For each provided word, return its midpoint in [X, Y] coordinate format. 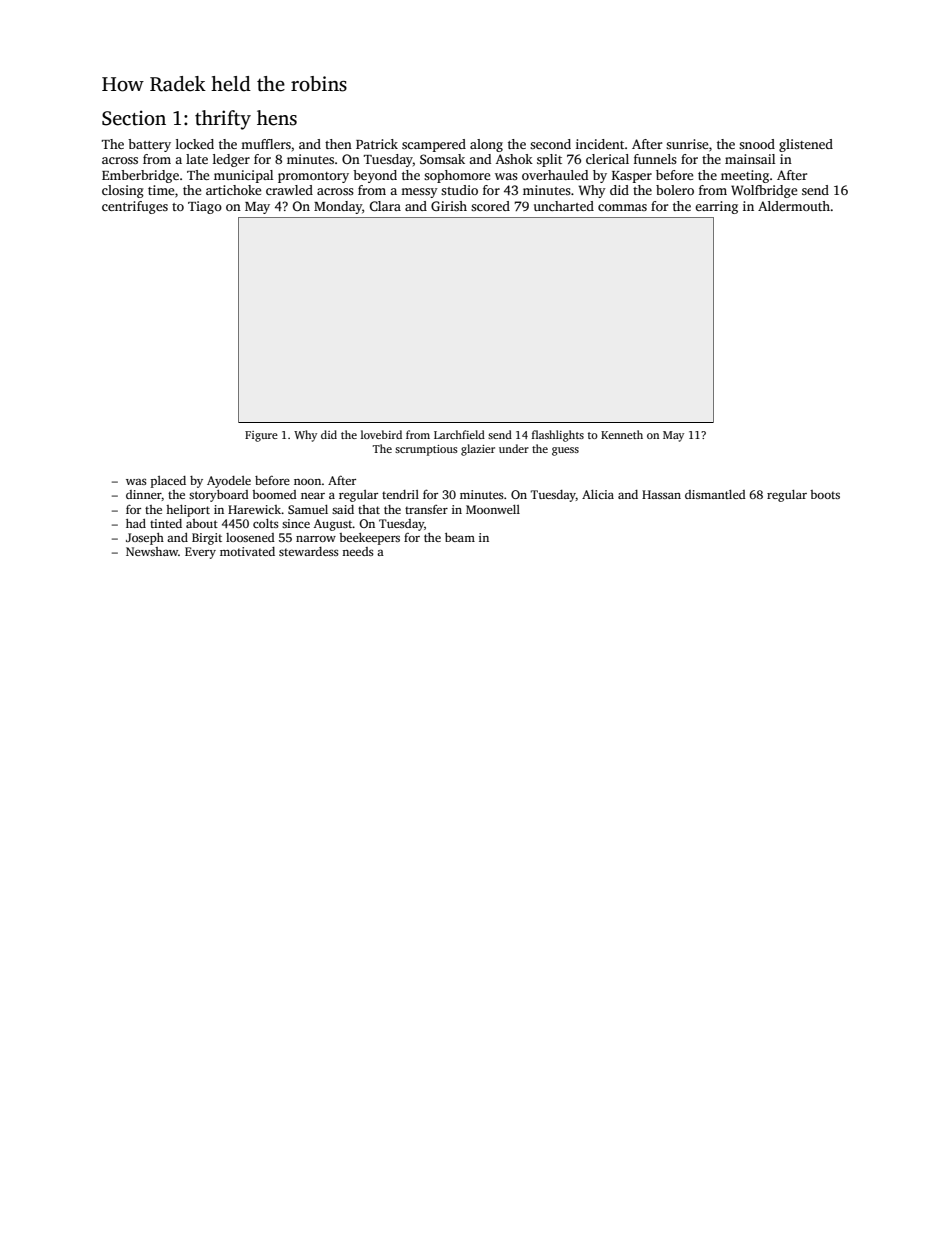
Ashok [514, 159]
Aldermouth [794, 206]
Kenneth [622, 434]
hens [277, 118]
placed [168, 482]
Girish [449, 206]
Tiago [205, 207]
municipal [243, 176]
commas [622, 207]
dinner [144, 494]
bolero [675, 190]
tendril [400, 494]
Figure [261, 436]
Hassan [661, 494]
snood [757, 144]
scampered [434, 145]
